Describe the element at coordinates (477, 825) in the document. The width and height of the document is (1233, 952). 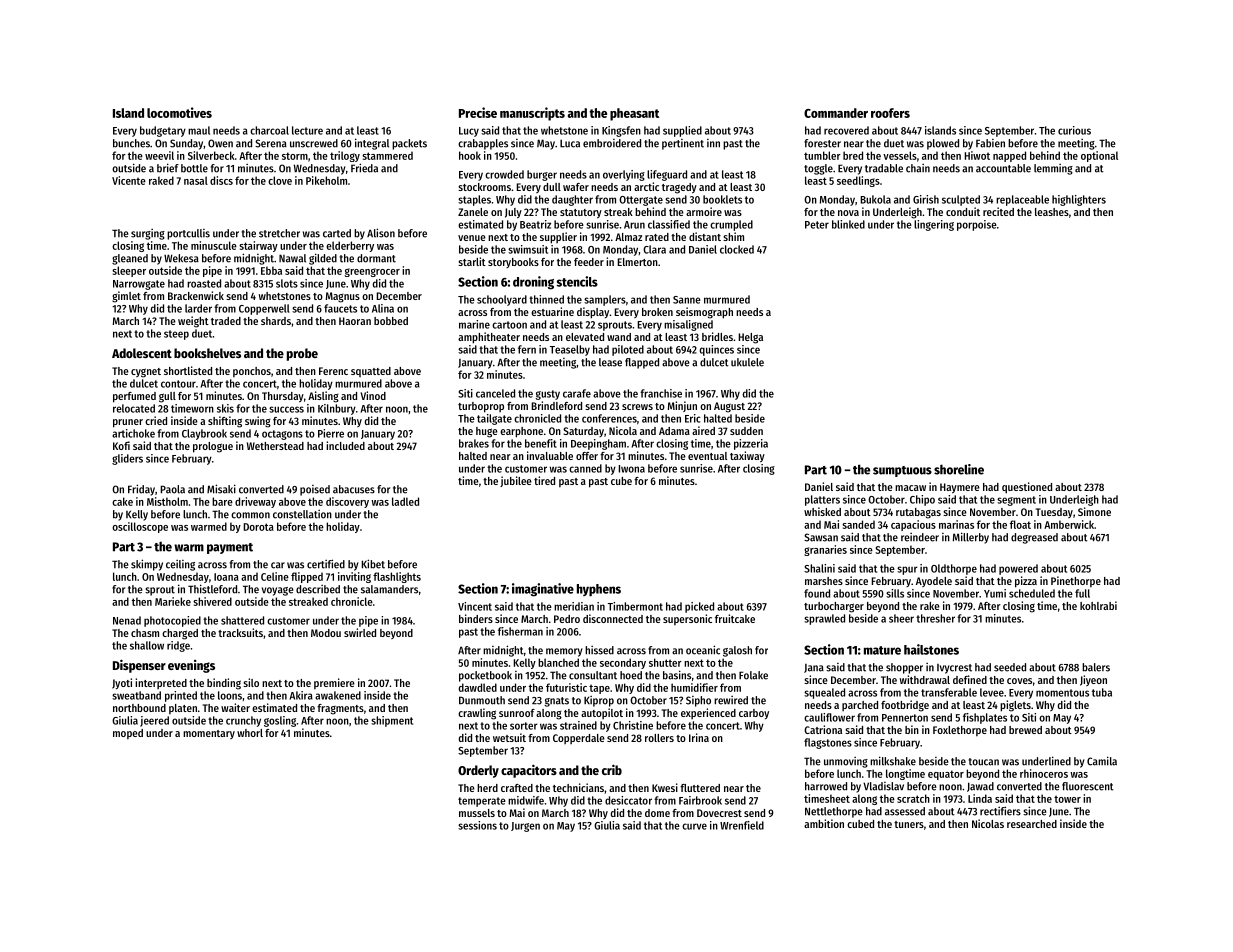
I see `sessions` at that location.
